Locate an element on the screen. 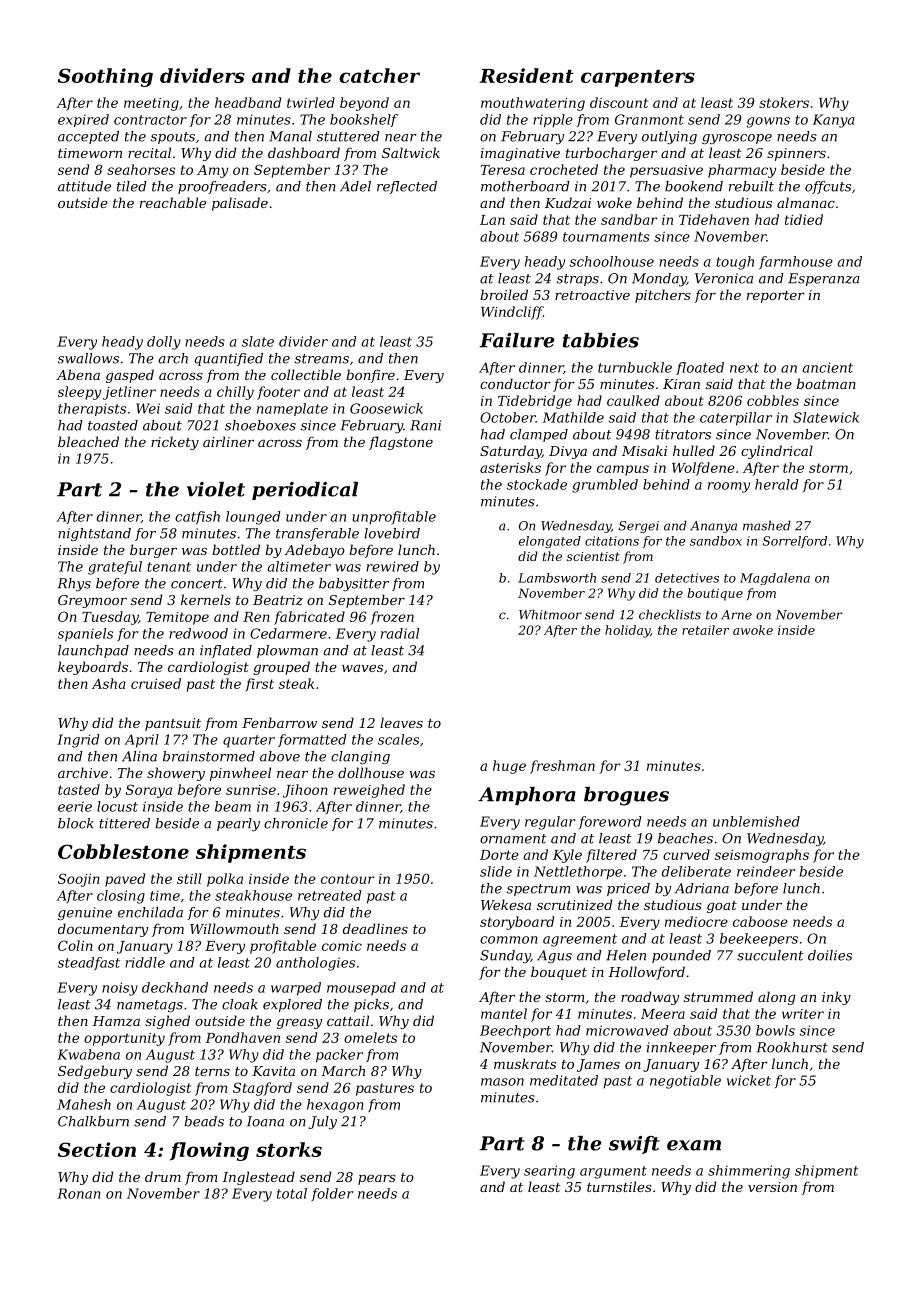 This screenshot has width=924, height=1308. recital is located at coordinates (149, 152).
